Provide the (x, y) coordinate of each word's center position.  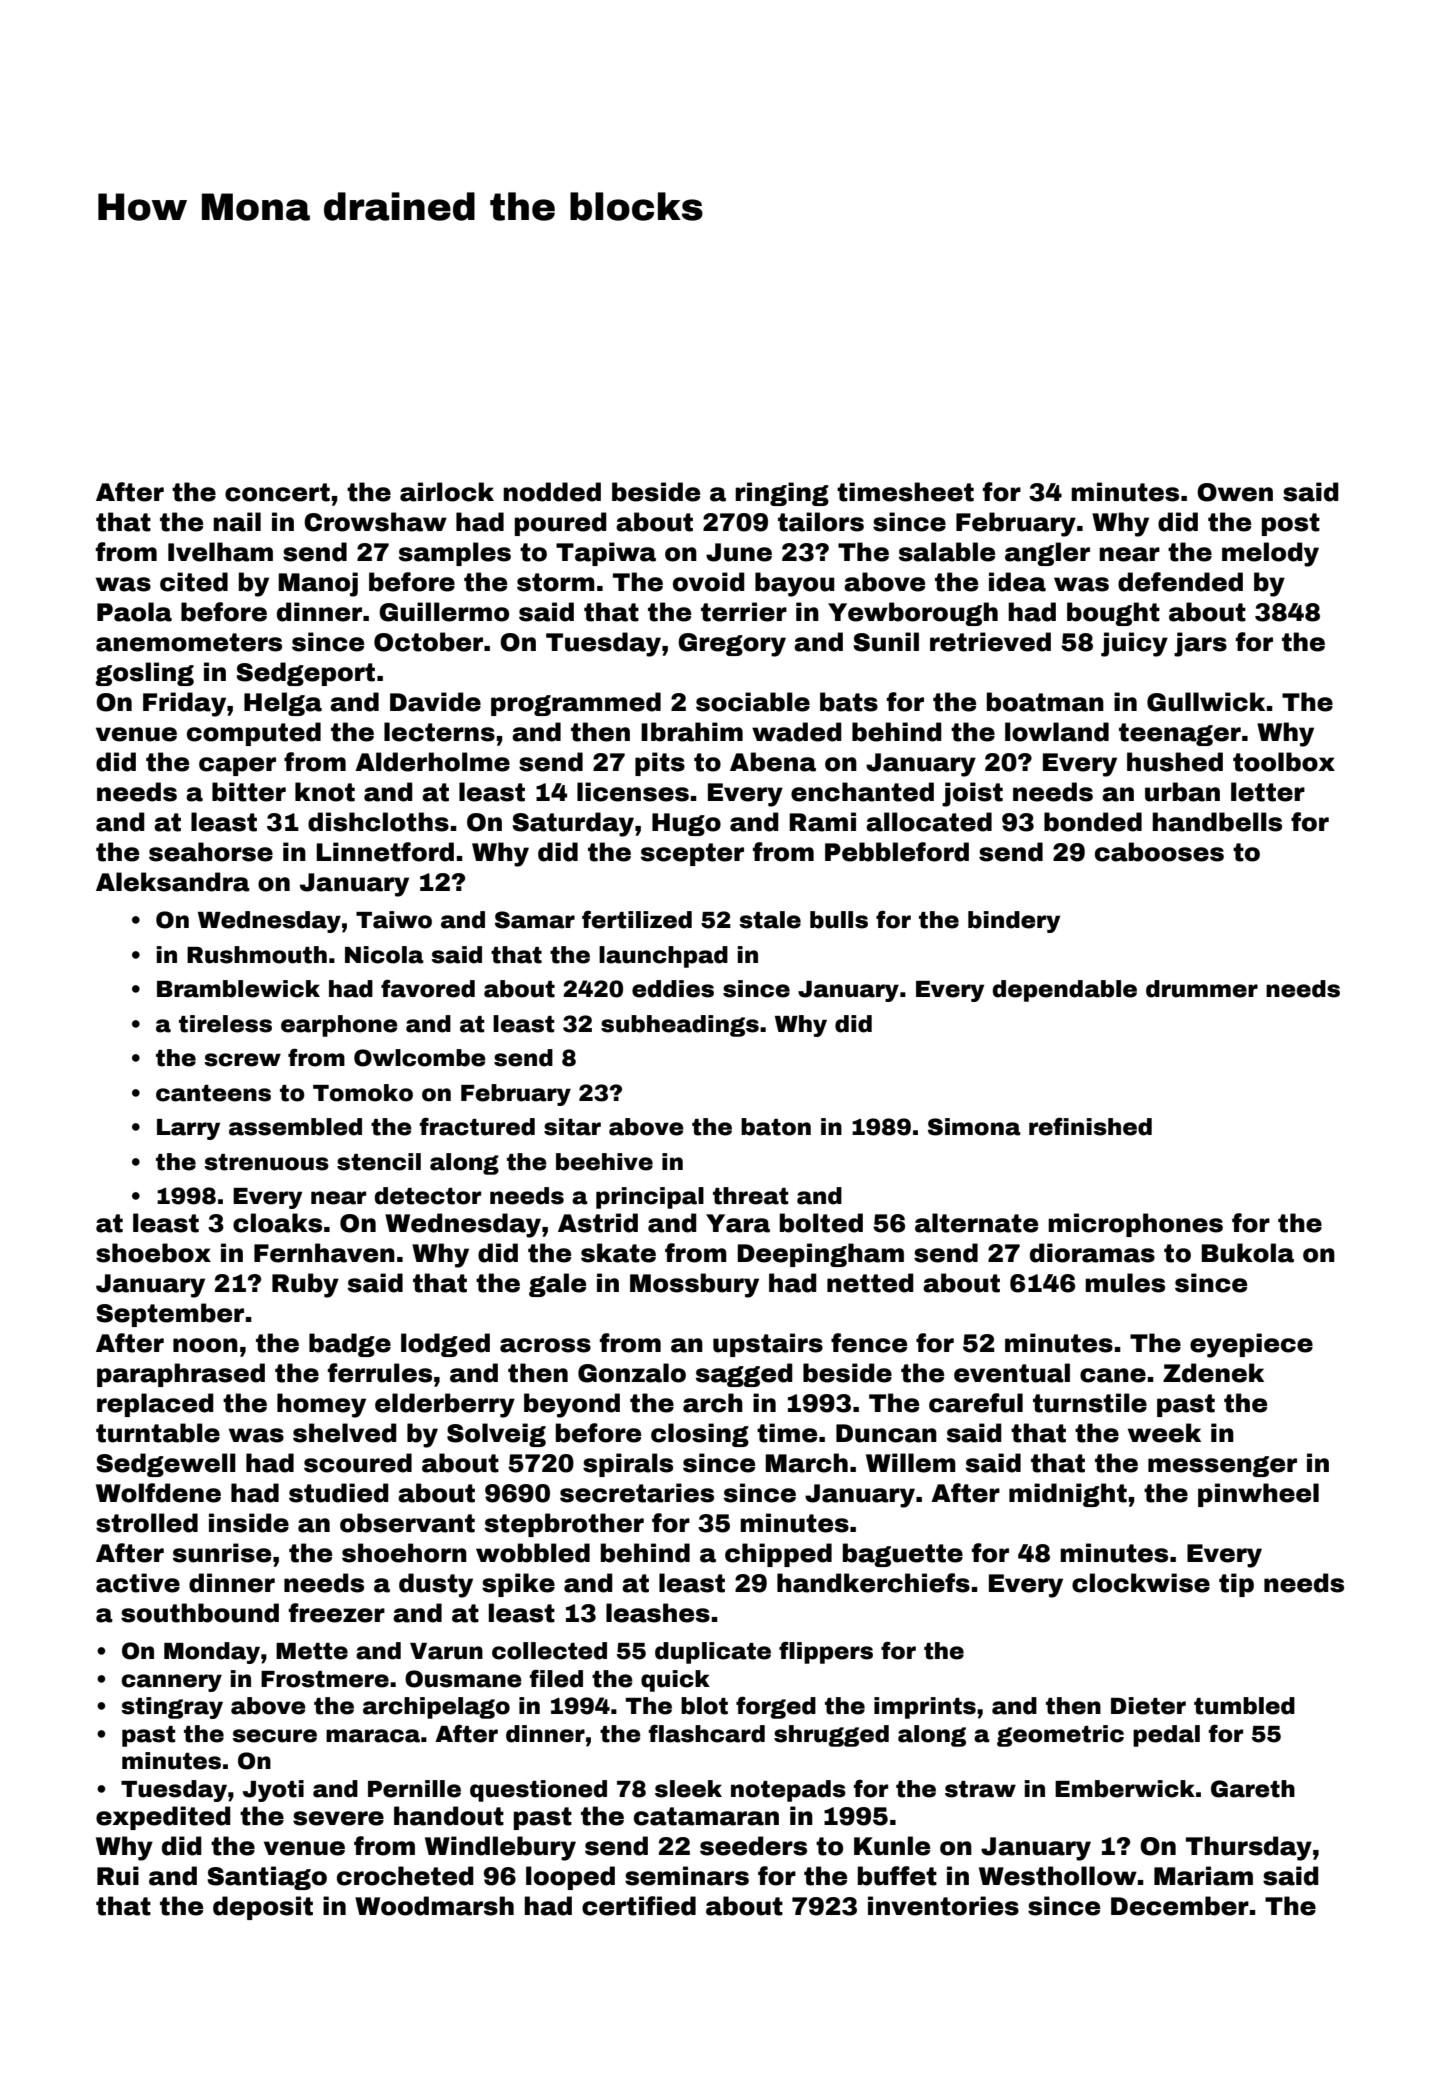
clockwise (1141, 1583)
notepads (788, 1791)
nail (237, 522)
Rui (118, 1876)
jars (1200, 644)
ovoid (709, 582)
